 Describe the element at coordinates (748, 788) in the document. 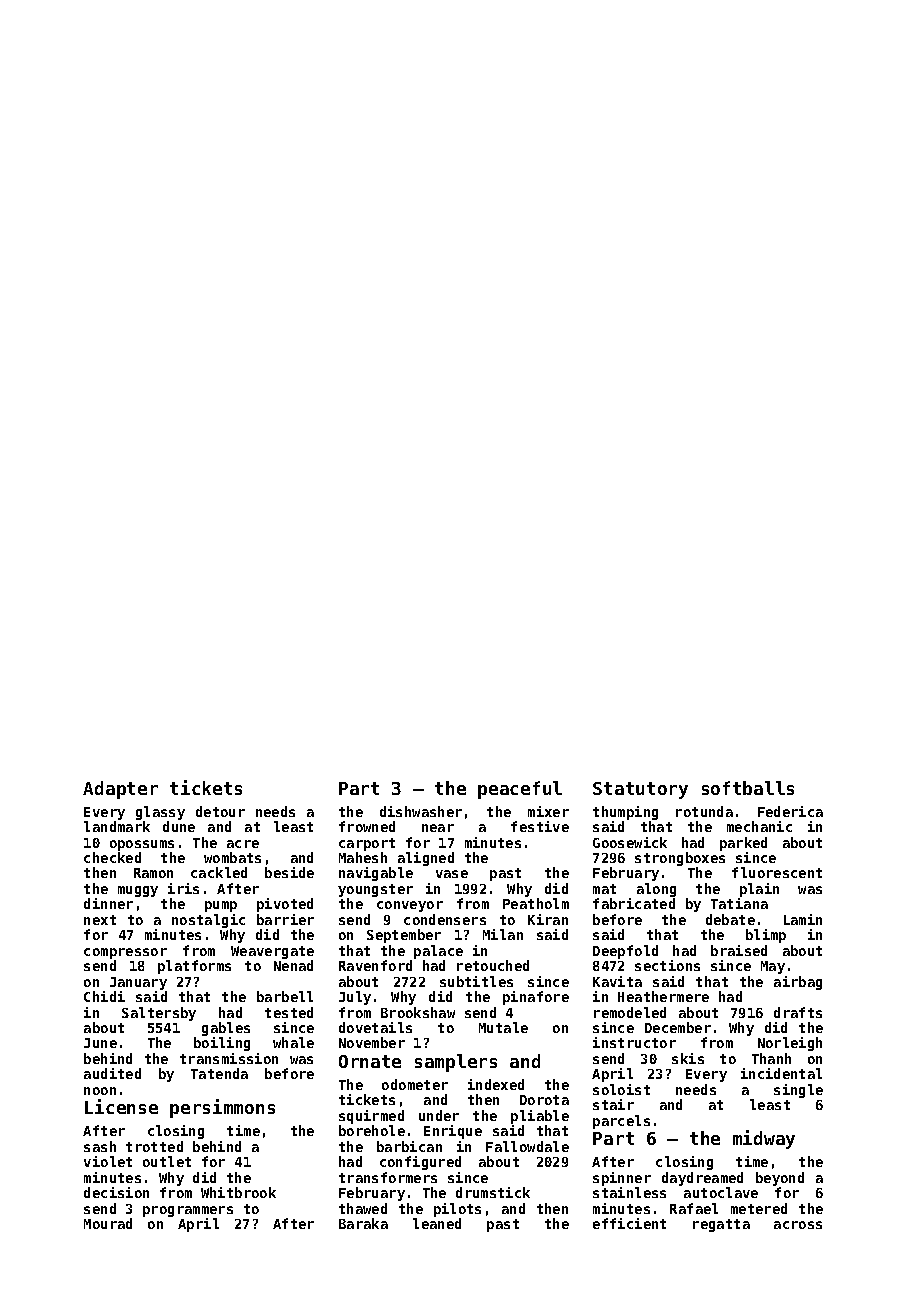

I see `softballs` at that location.
